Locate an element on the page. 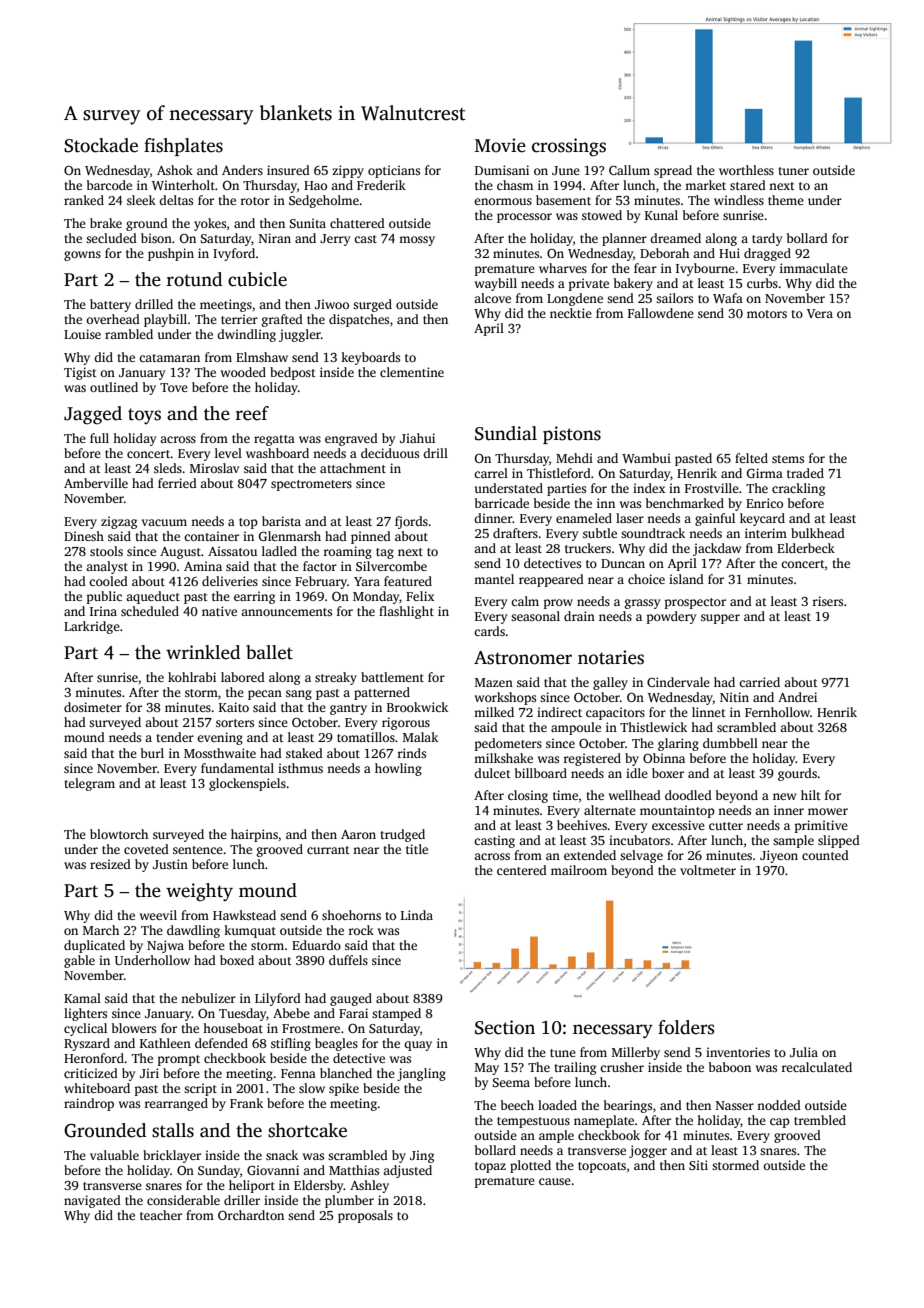  kohlrabi is located at coordinates (192, 677).
